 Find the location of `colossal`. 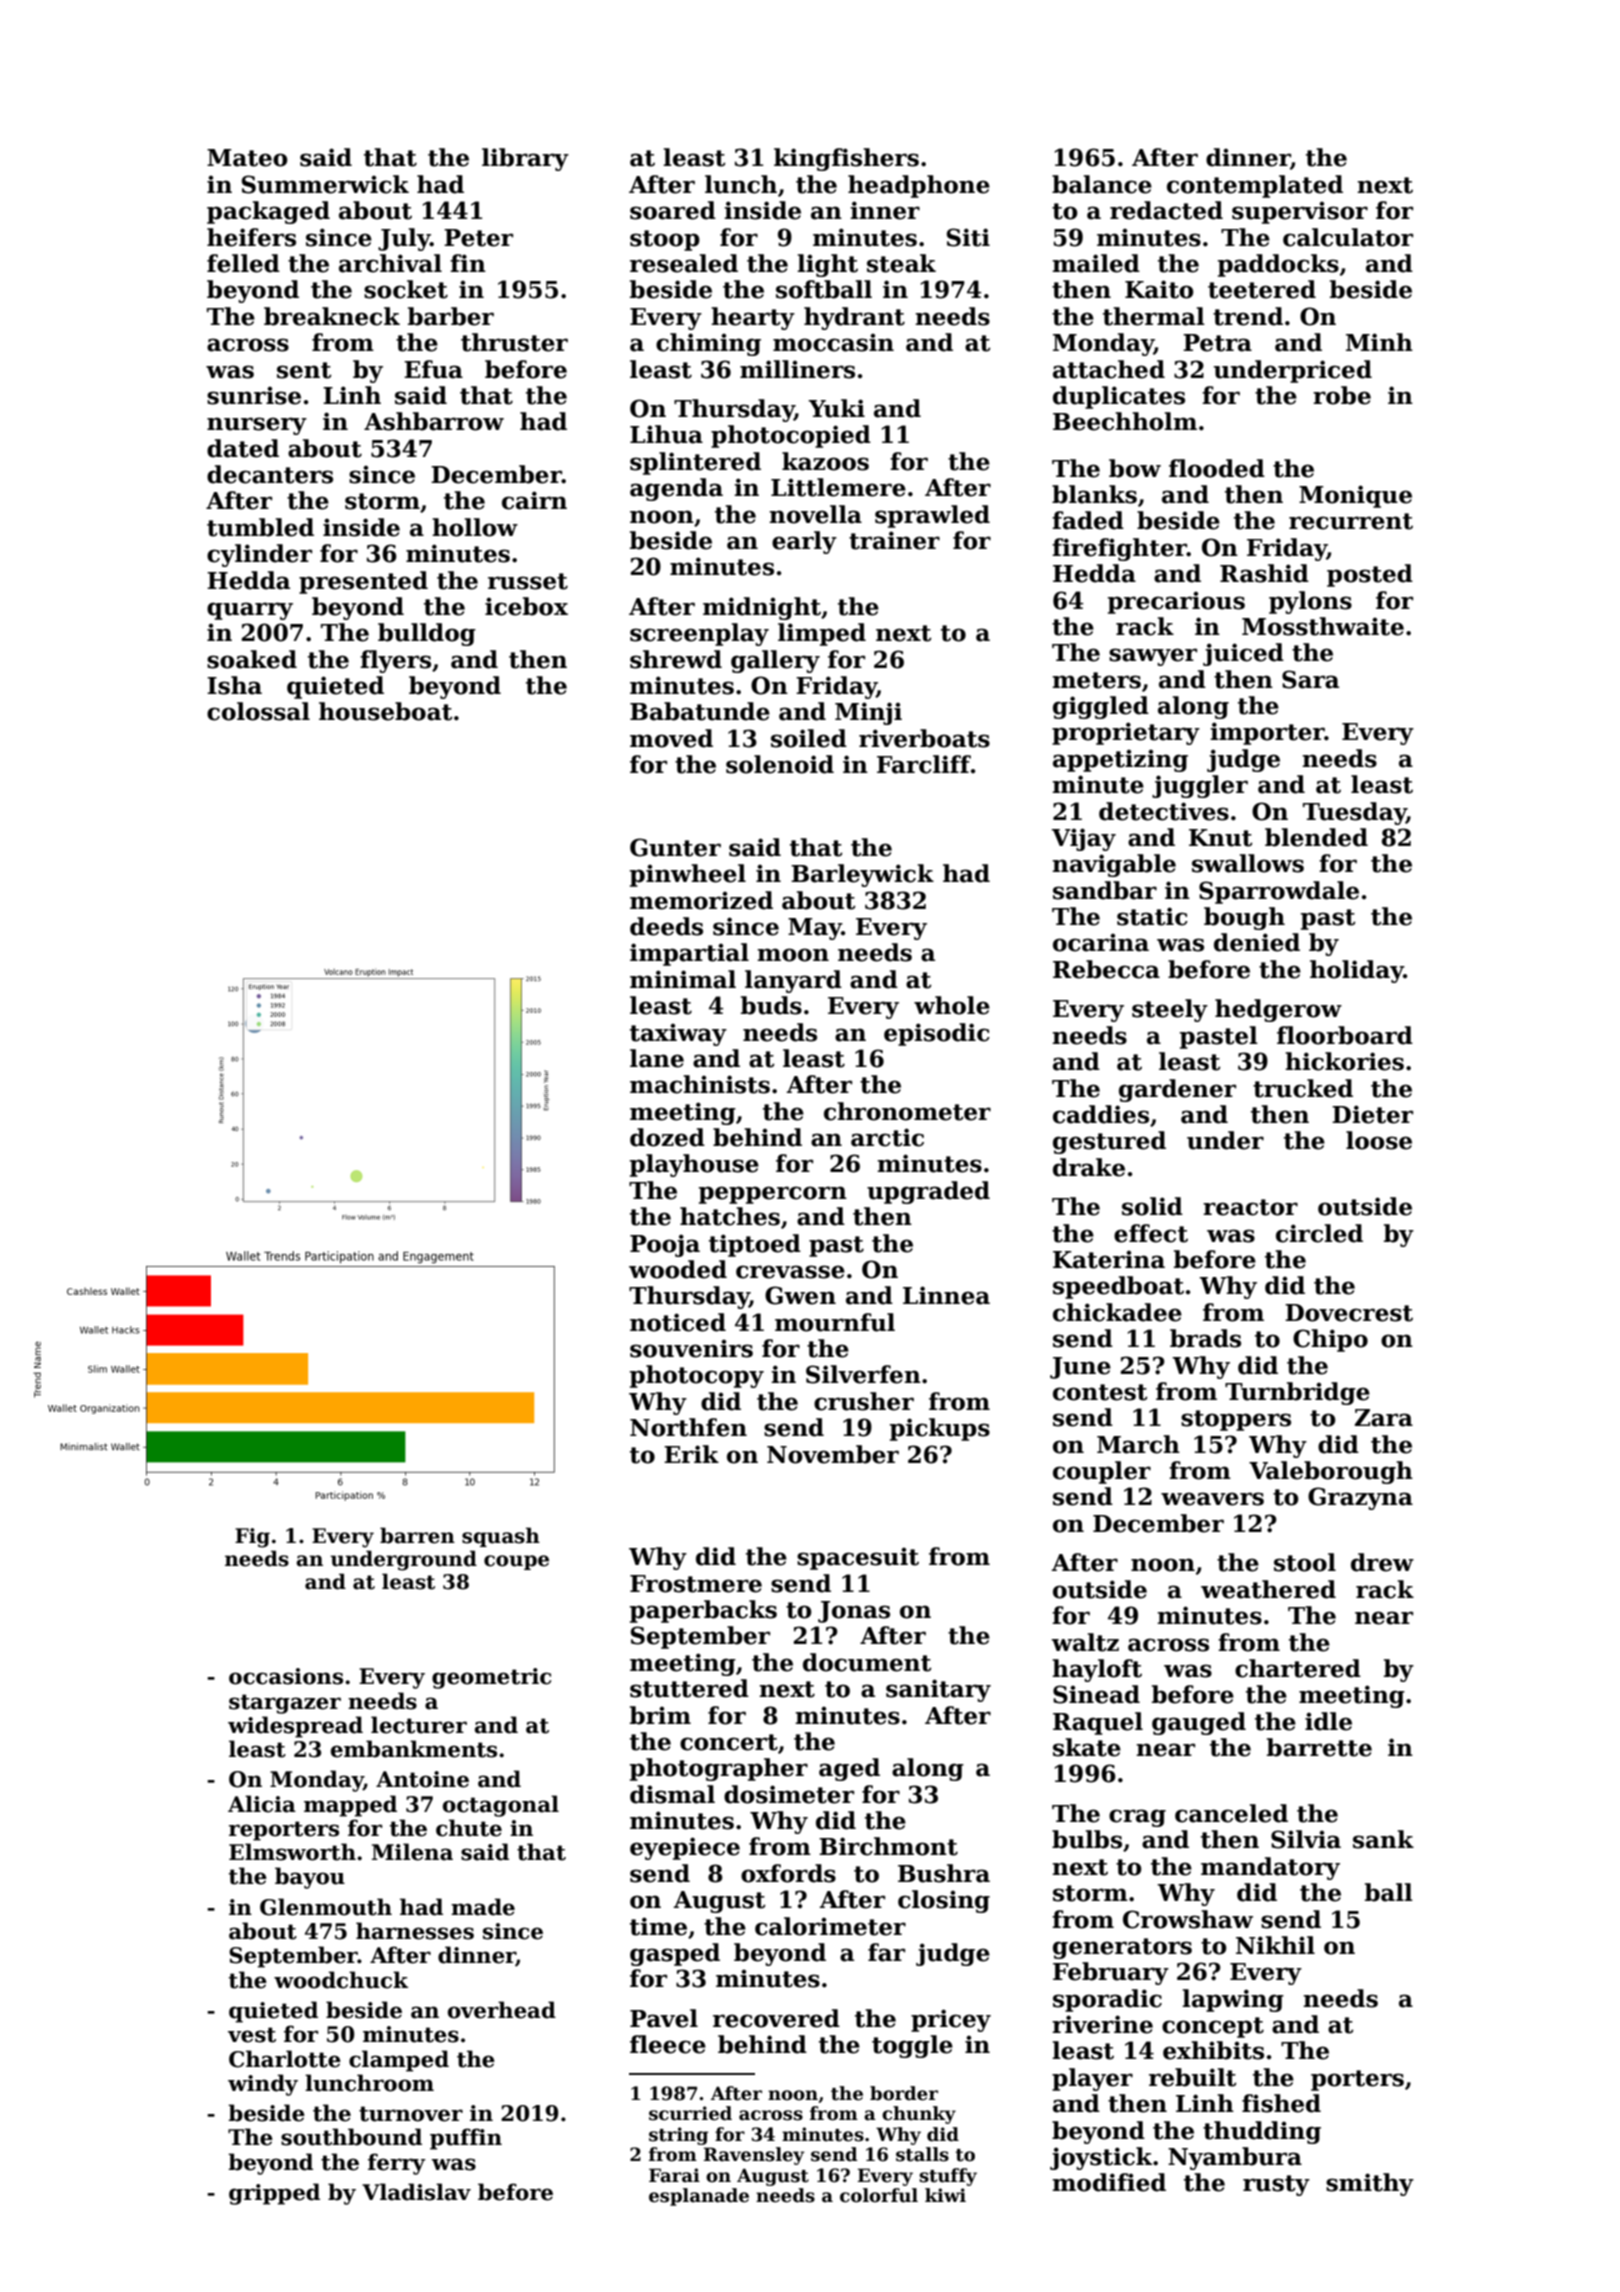

colossal is located at coordinates (258, 711).
